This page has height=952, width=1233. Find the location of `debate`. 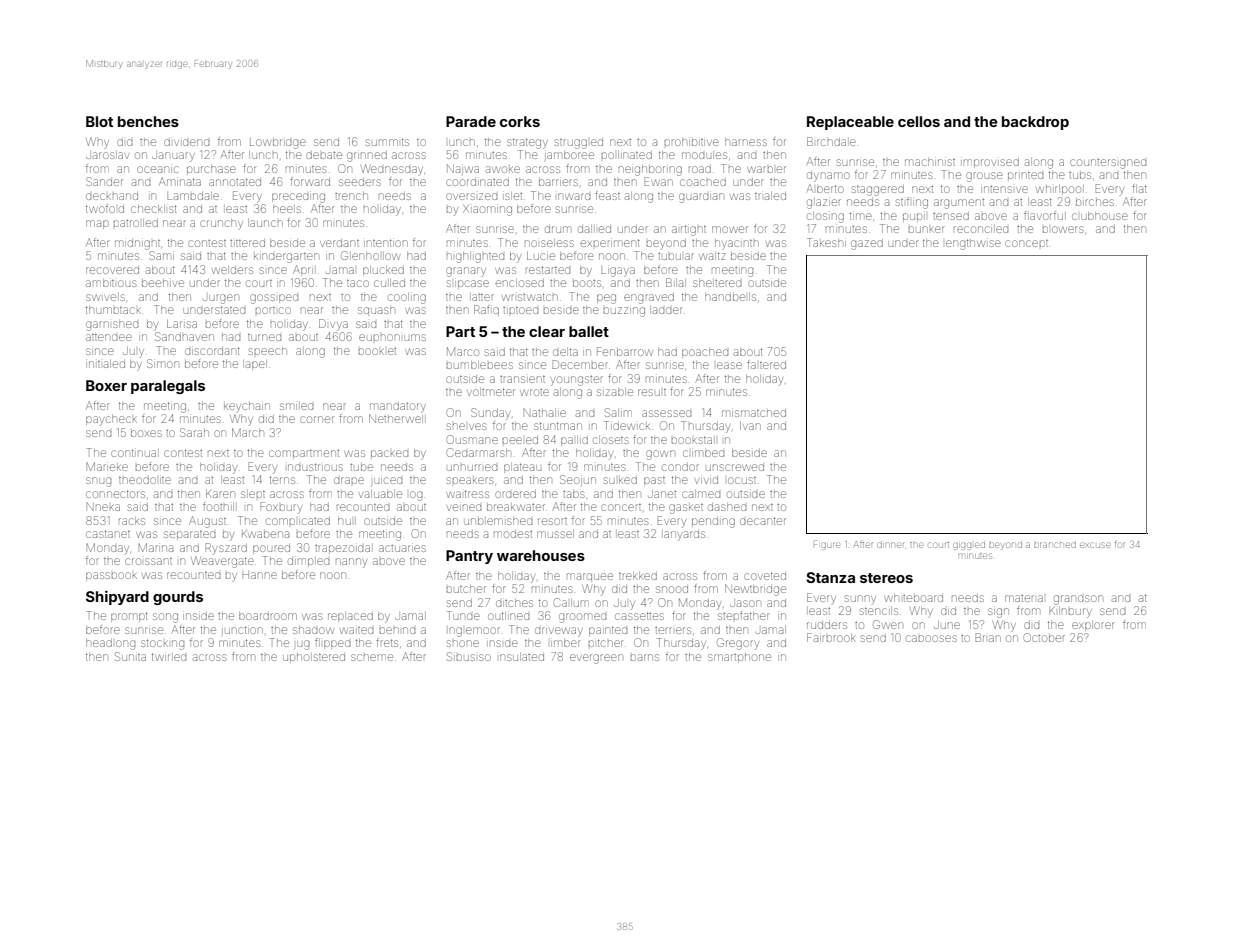

debate is located at coordinates (324, 155).
